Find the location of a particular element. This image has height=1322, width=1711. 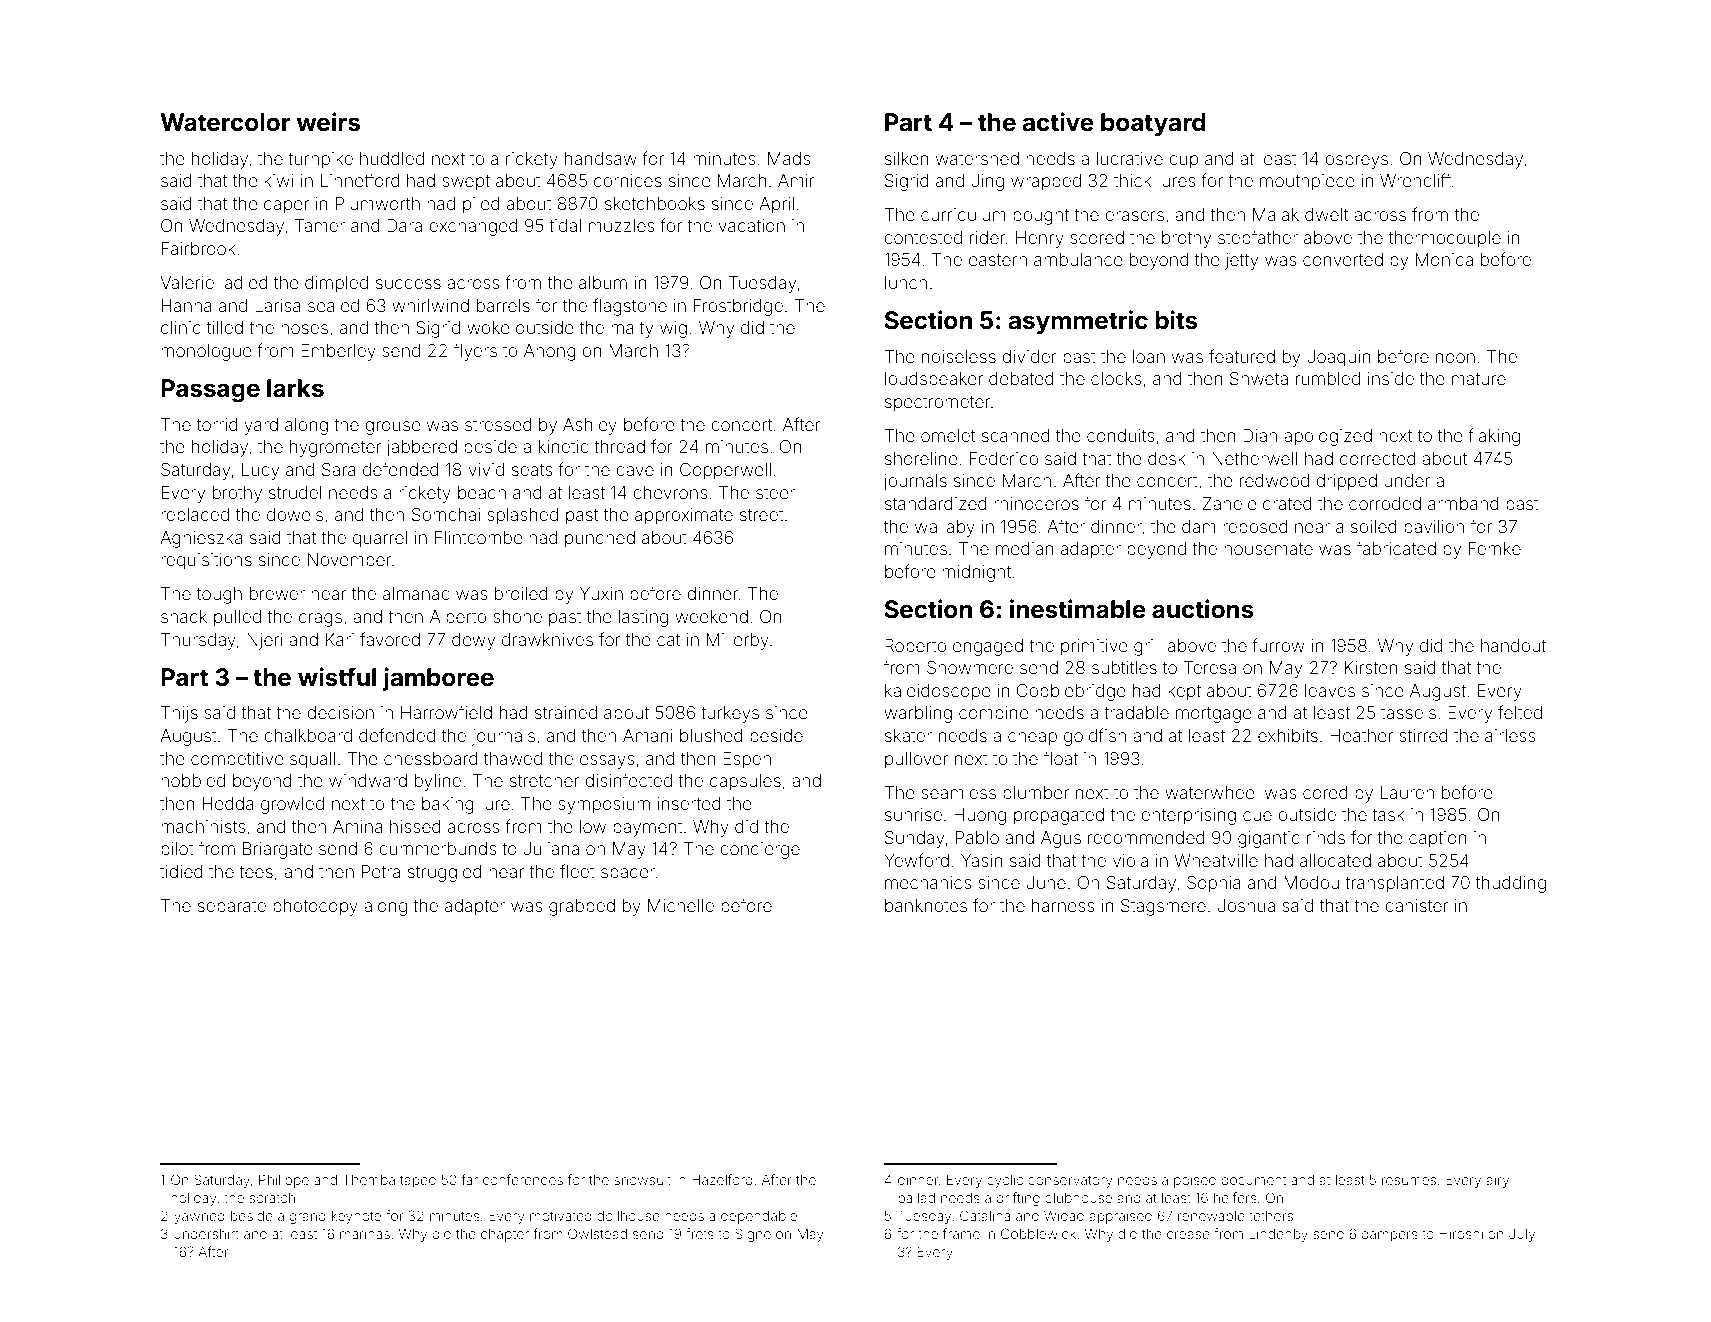

rhinoceros is located at coordinates (1036, 503).
